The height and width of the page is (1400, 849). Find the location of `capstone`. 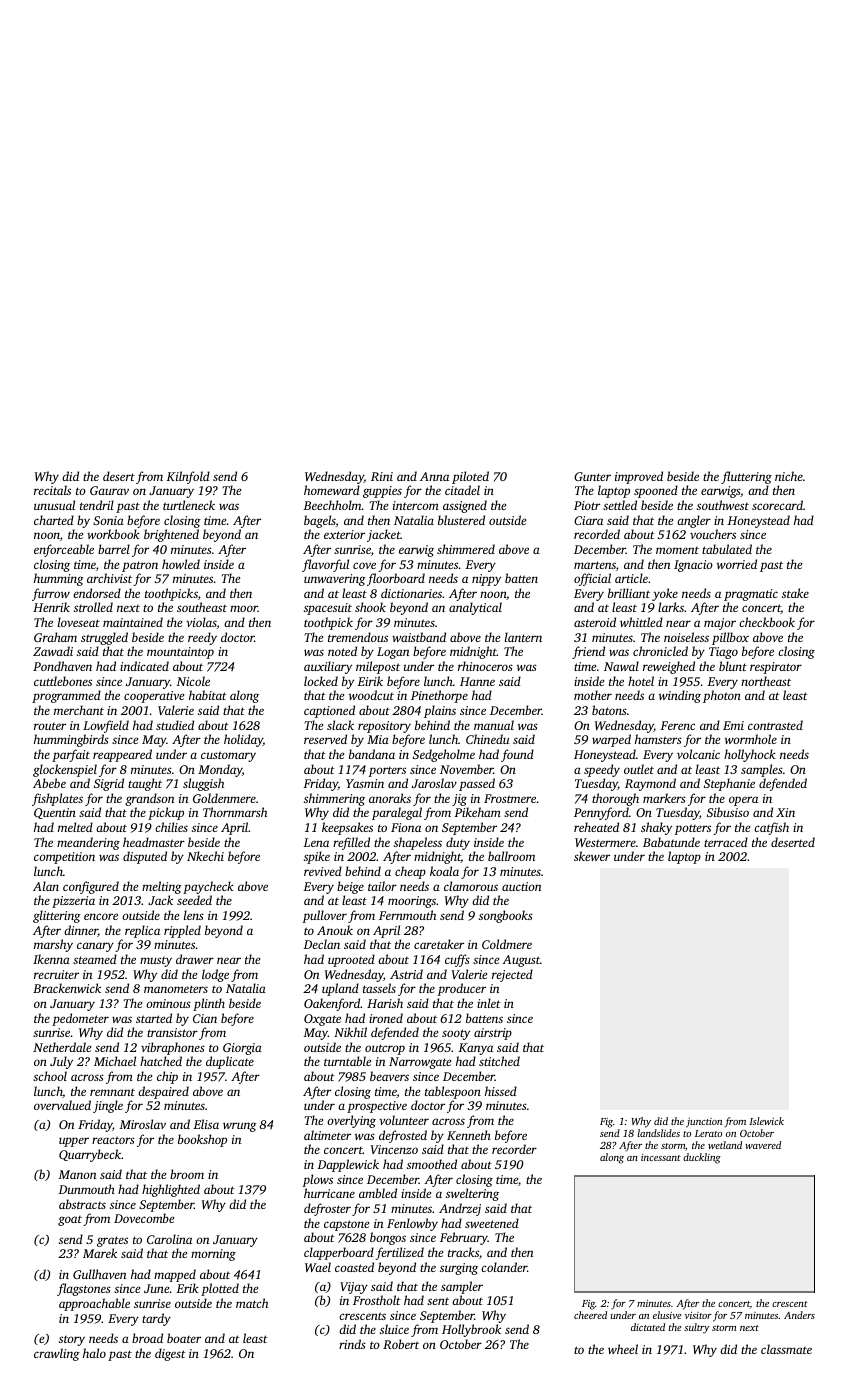

capstone is located at coordinates (346, 1225).
